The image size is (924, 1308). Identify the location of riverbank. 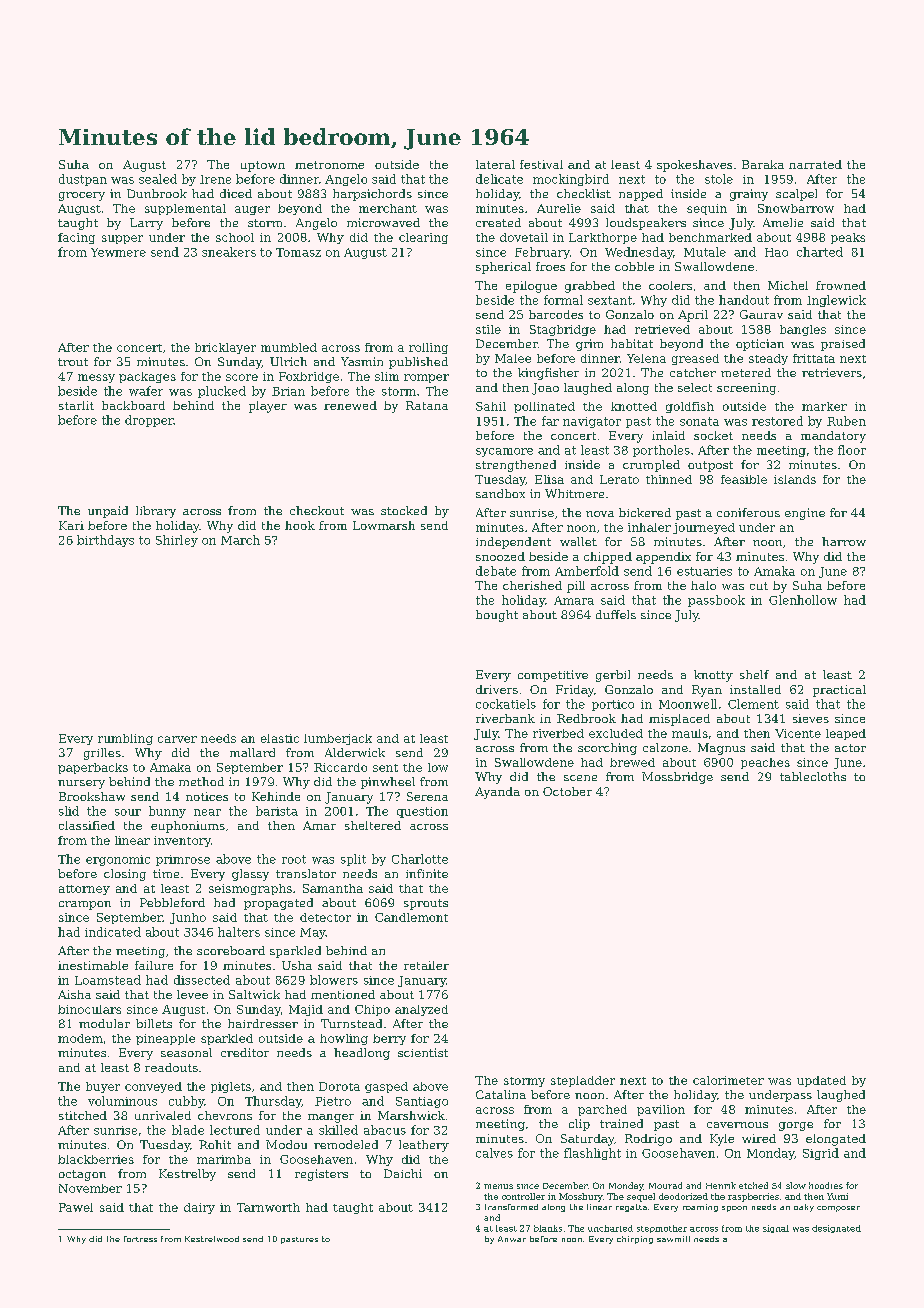
(505, 718).
